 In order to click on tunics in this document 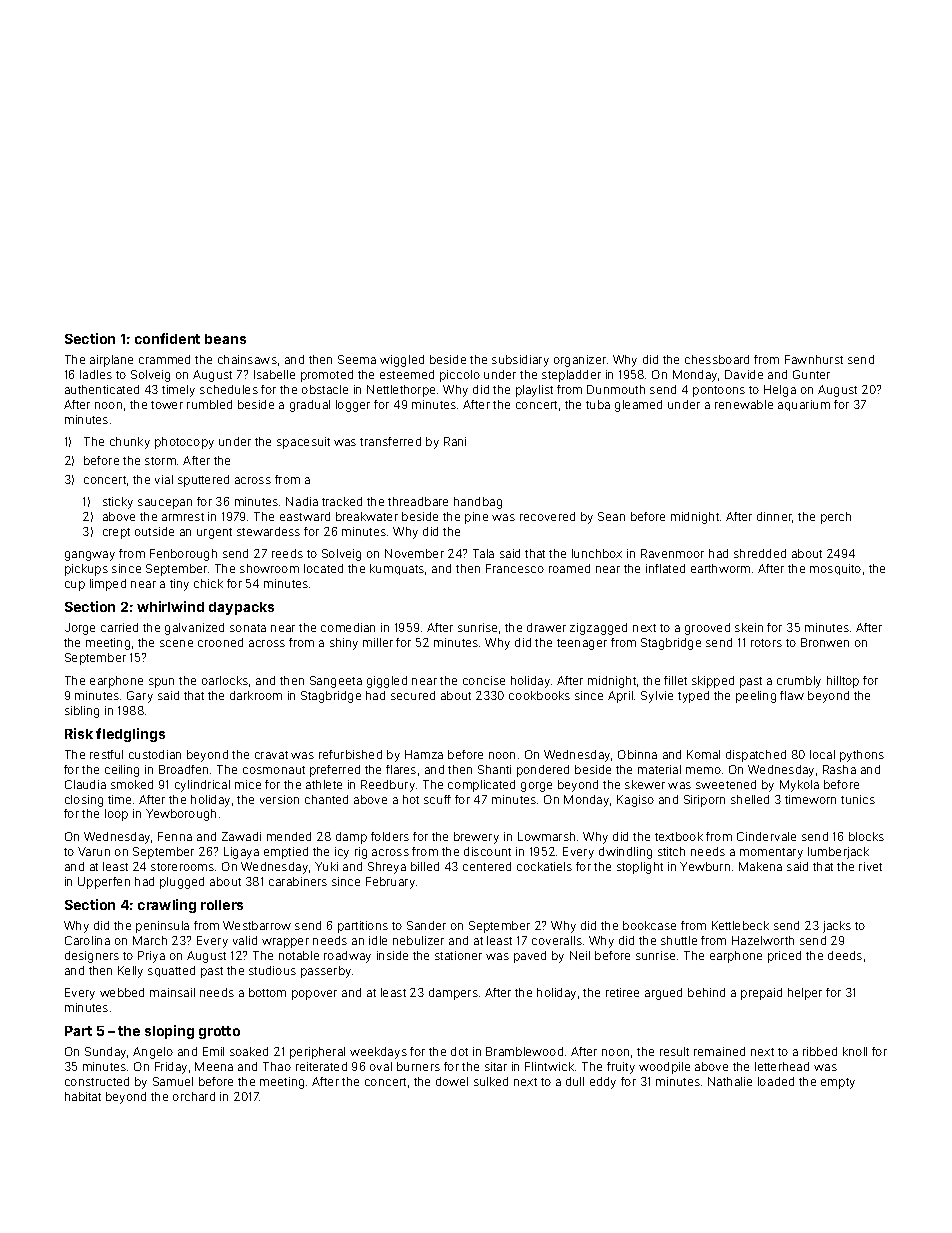, I will do `click(858, 799)`.
